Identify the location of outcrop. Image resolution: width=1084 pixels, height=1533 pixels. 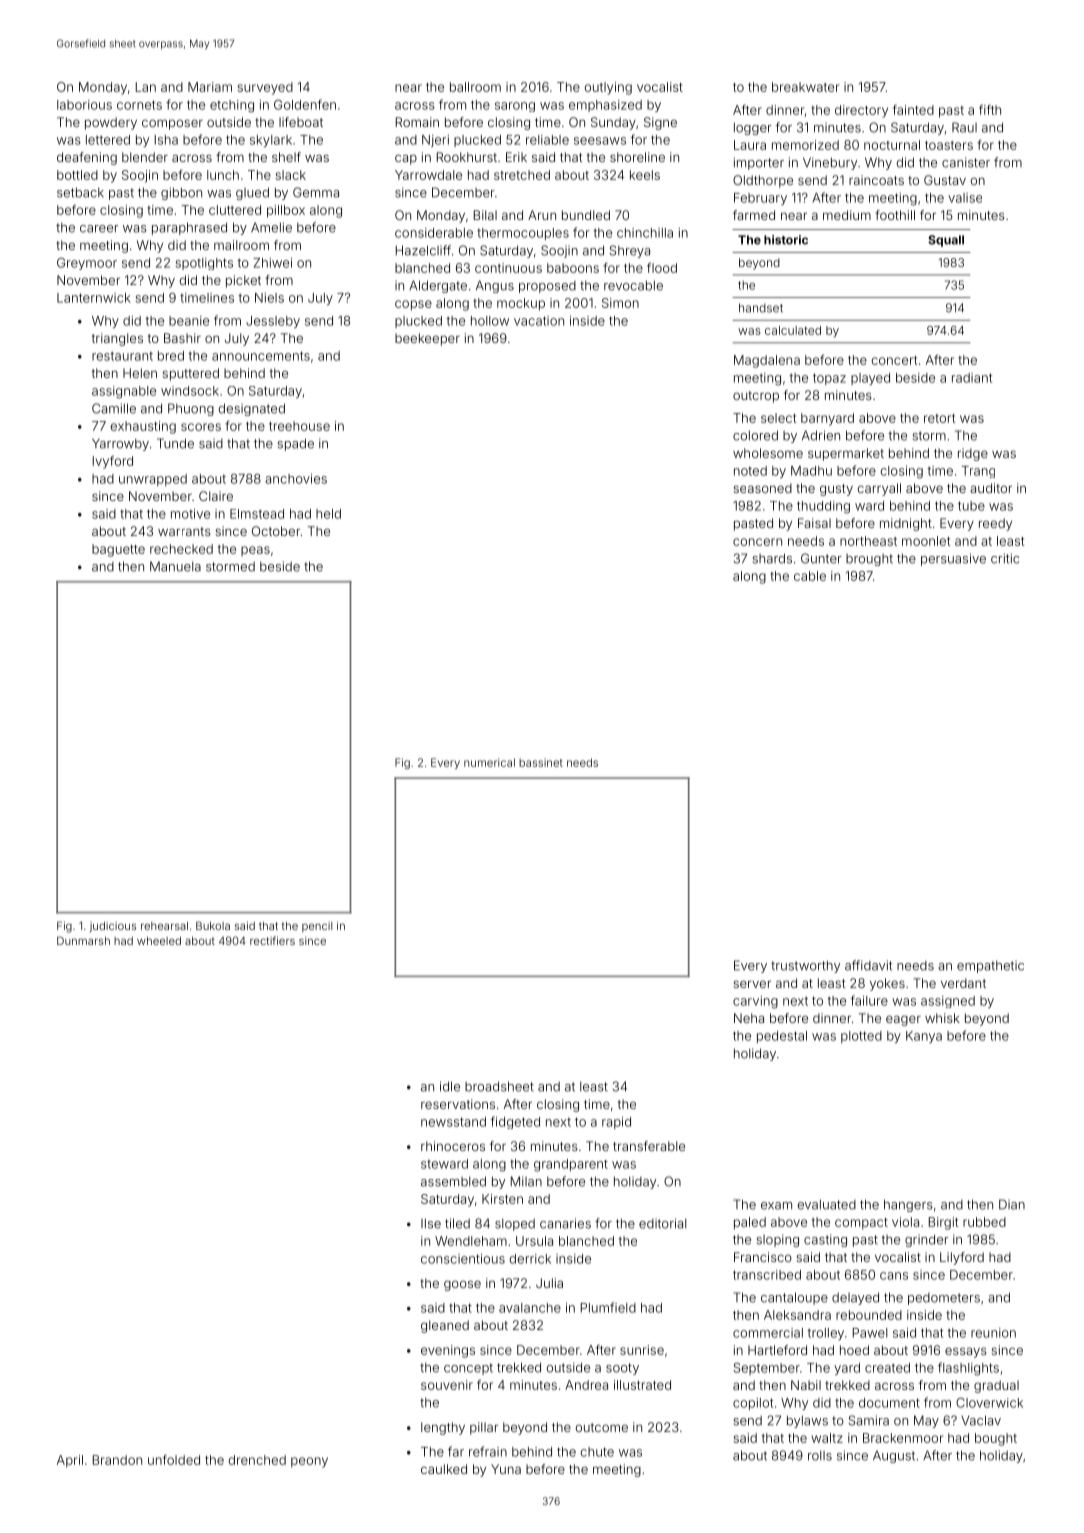
(756, 397).
